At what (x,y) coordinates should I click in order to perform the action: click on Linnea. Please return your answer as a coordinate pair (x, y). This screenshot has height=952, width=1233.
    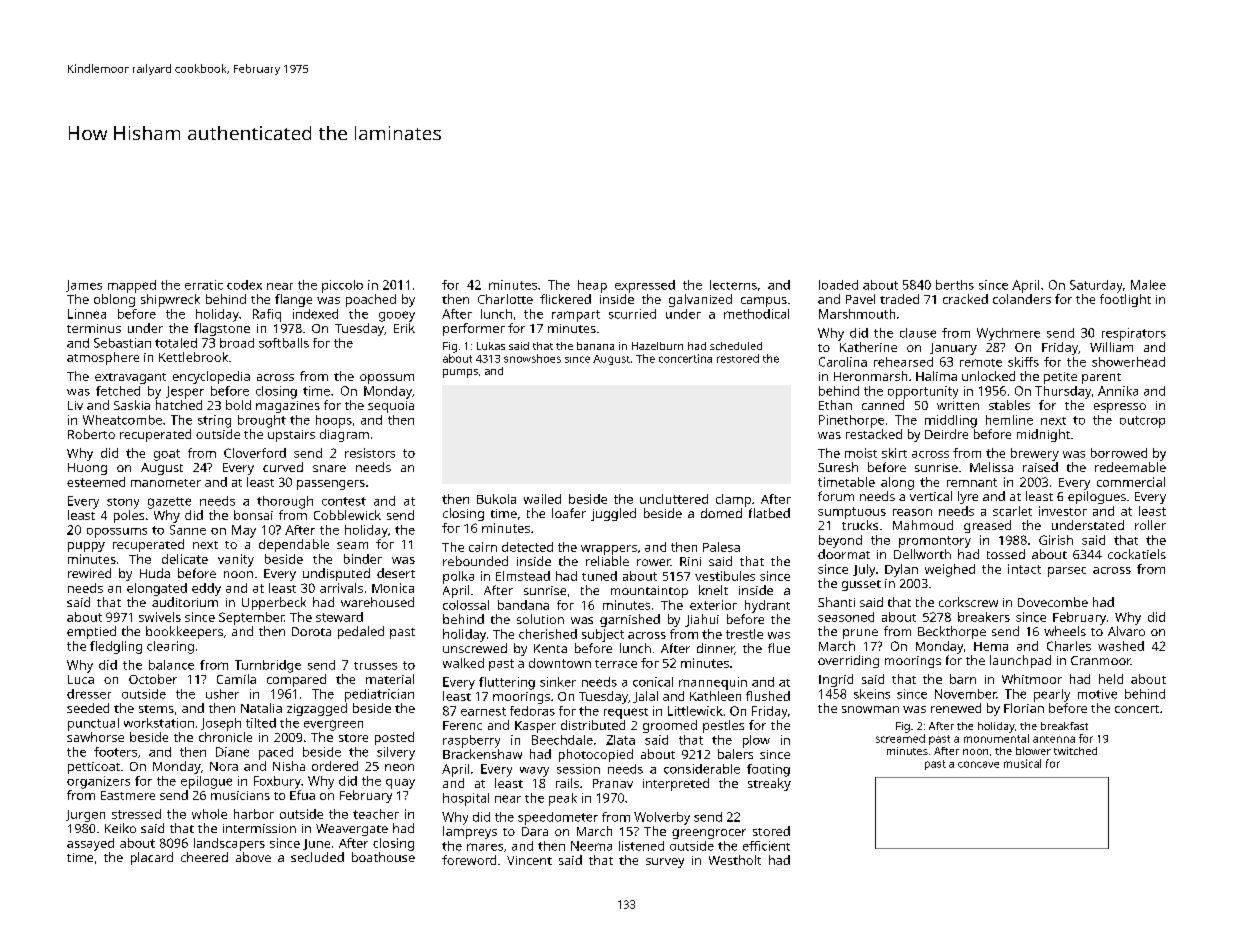
    Looking at the image, I should click on (87, 314).
